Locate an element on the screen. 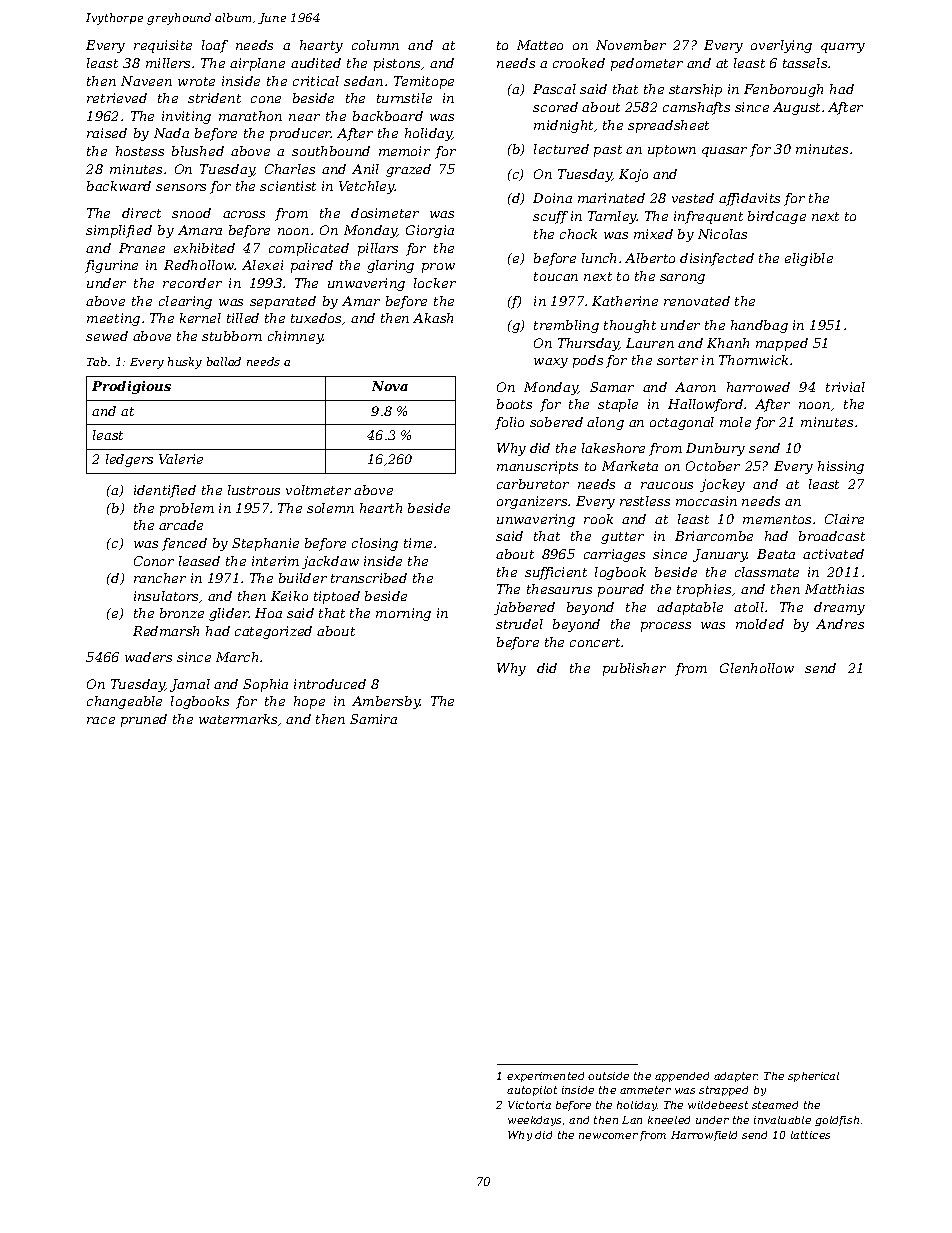 The width and height of the screenshot is (952, 1233). ballad is located at coordinates (224, 361).
